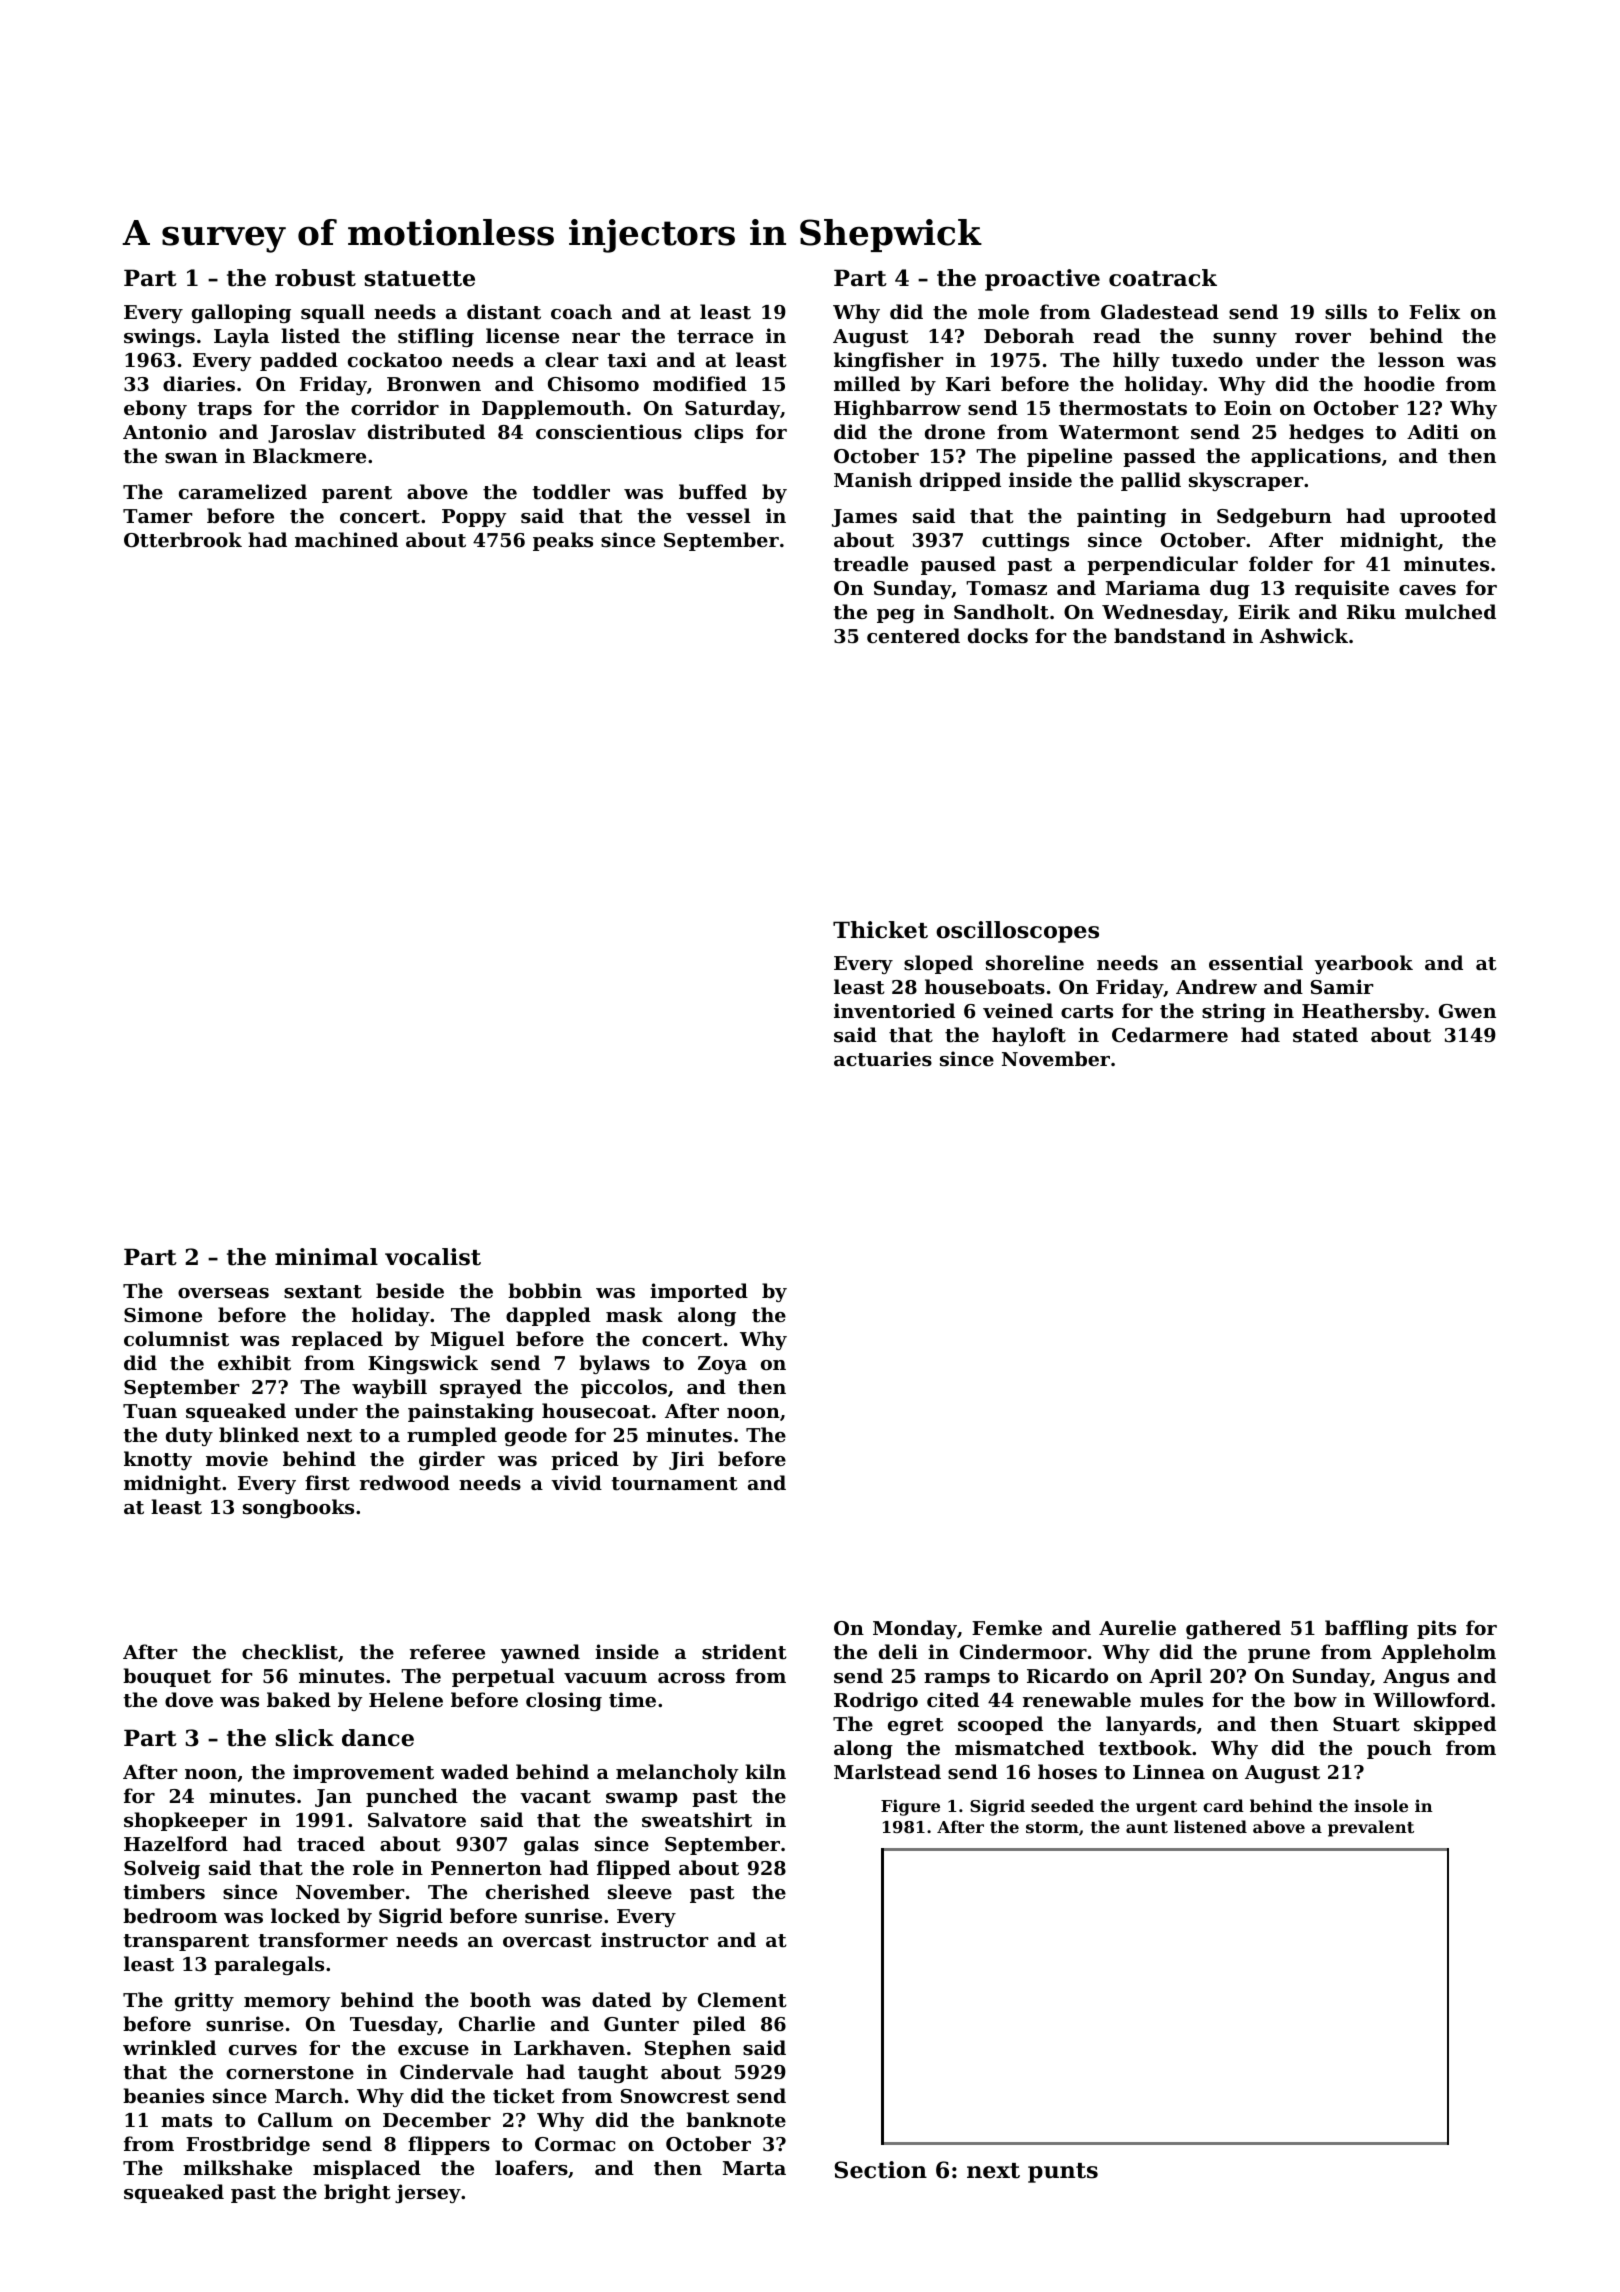  Describe the element at coordinates (1434, 311) in the screenshot. I see `Felix` at that location.
